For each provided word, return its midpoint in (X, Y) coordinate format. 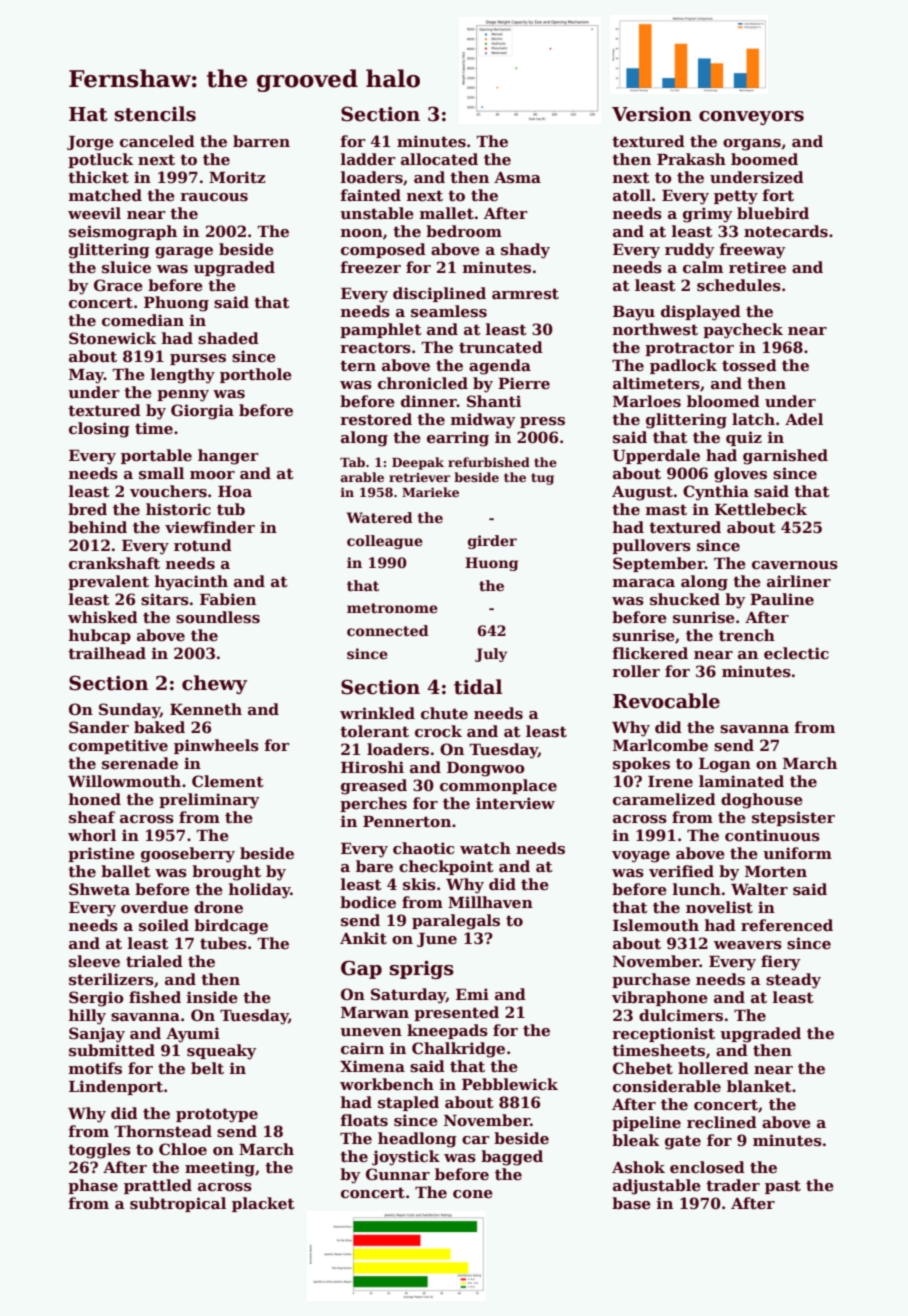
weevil (94, 213)
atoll (632, 195)
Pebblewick (510, 1084)
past (783, 1187)
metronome (392, 608)
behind (97, 527)
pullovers (651, 546)
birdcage (231, 927)
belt (207, 1068)
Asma (517, 177)
